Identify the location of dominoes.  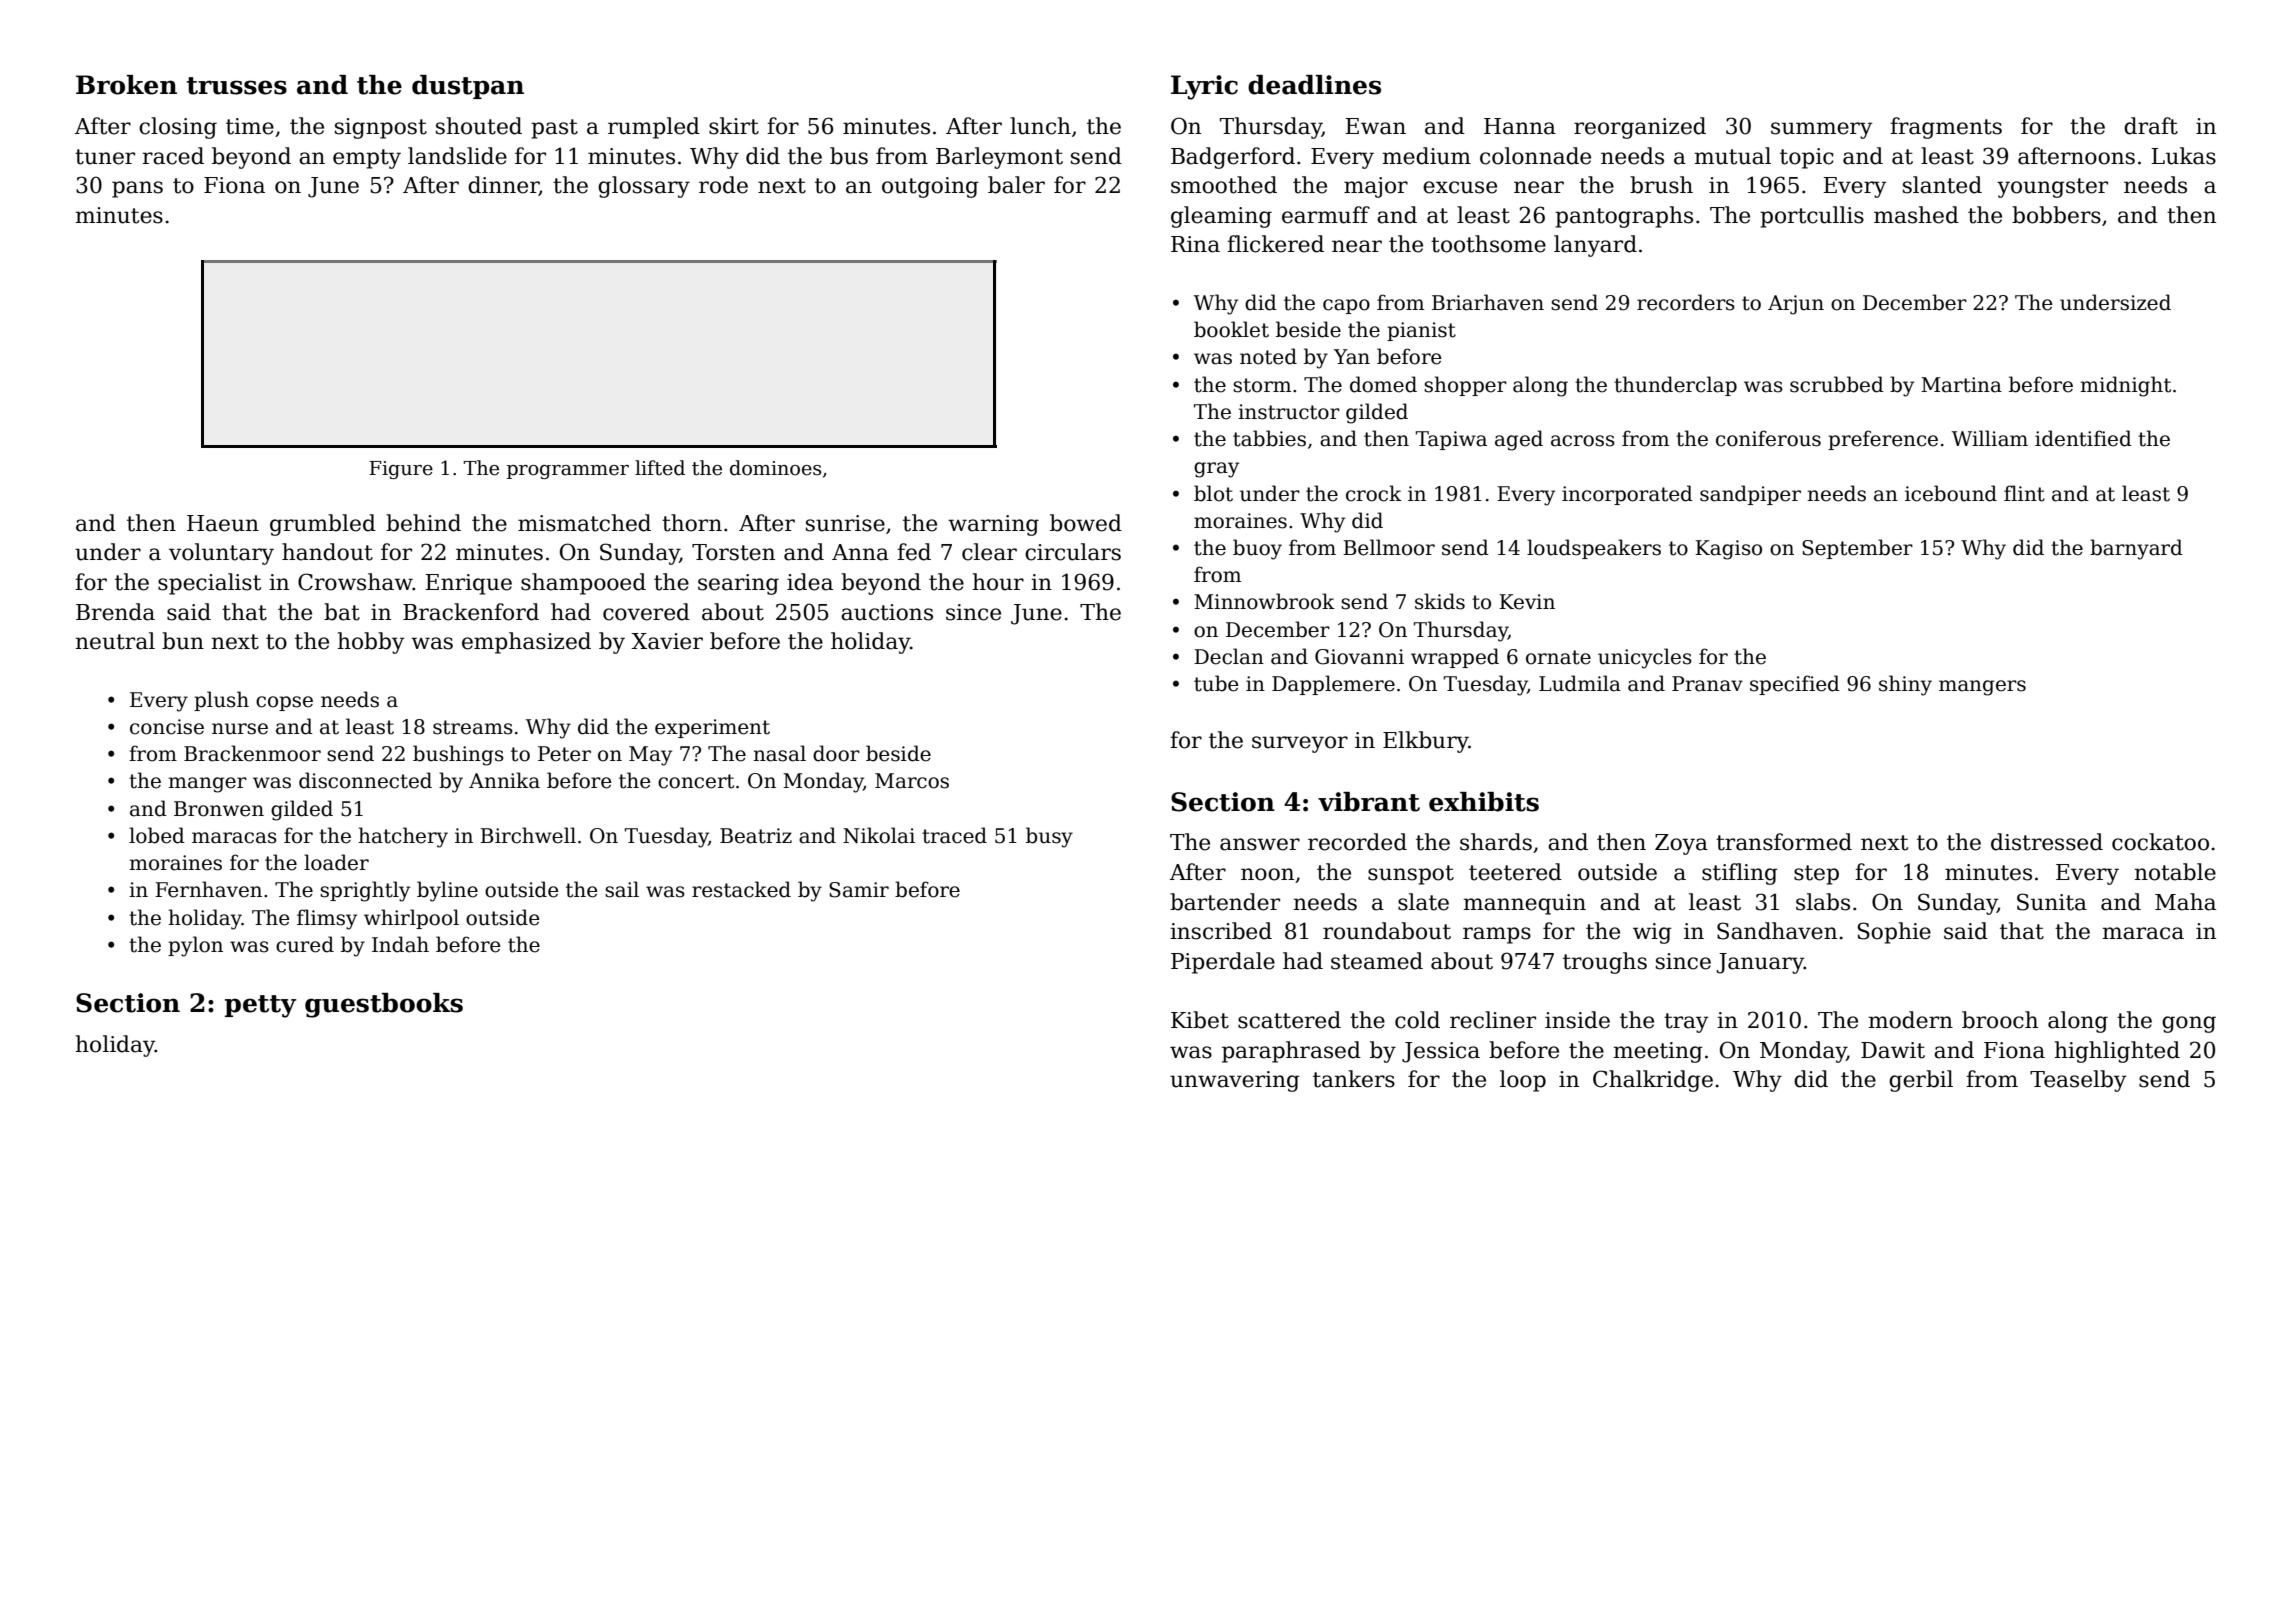
(776, 468).
